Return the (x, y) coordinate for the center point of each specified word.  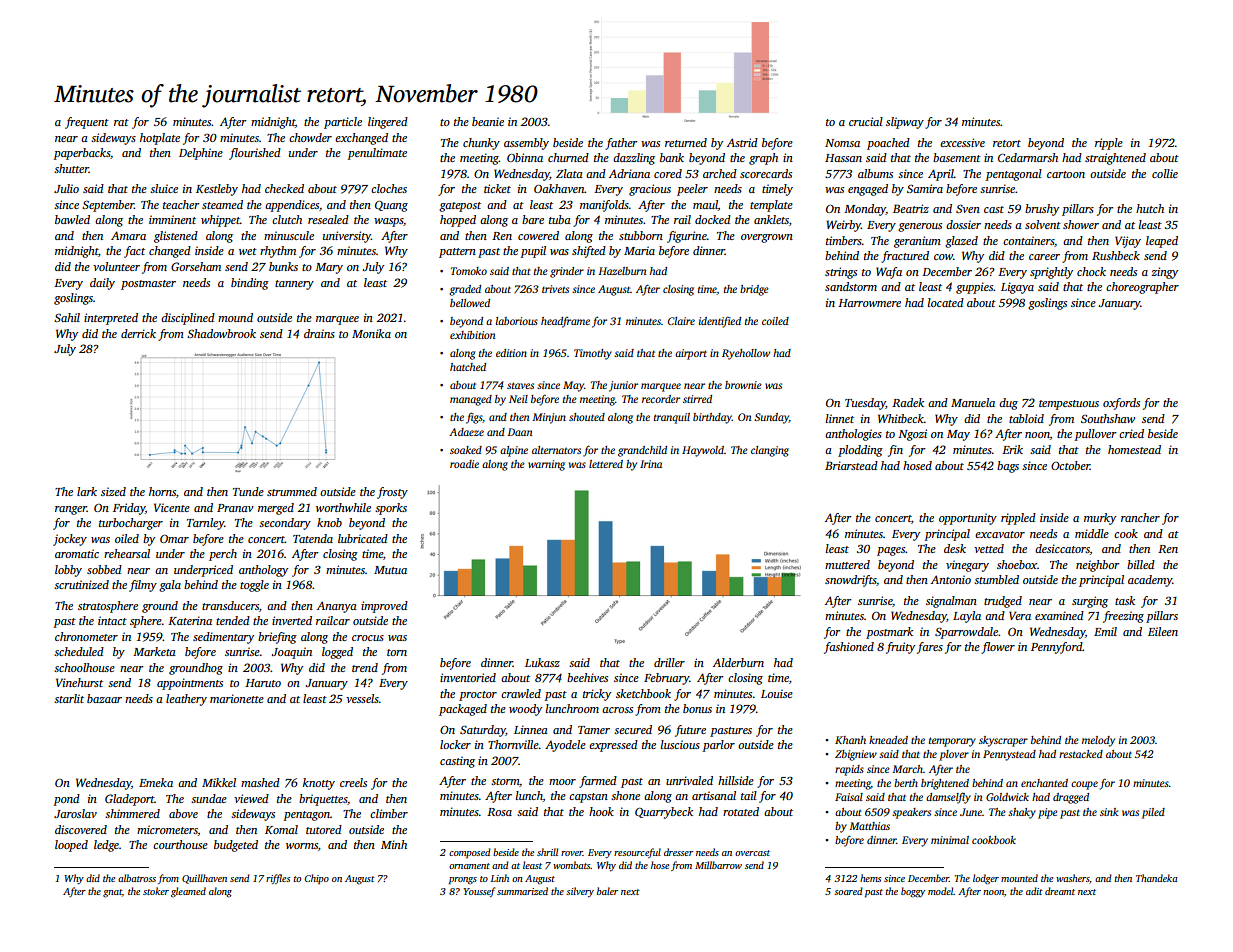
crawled (521, 693)
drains (319, 333)
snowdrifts (850, 581)
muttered (847, 564)
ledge (106, 846)
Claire (681, 321)
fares (930, 648)
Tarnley (205, 524)
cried (1131, 433)
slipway (905, 123)
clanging (770, 451)
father (621, 144)
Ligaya (1017, 288)
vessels (362, 698)
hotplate (160, 139)
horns (162, 491)
